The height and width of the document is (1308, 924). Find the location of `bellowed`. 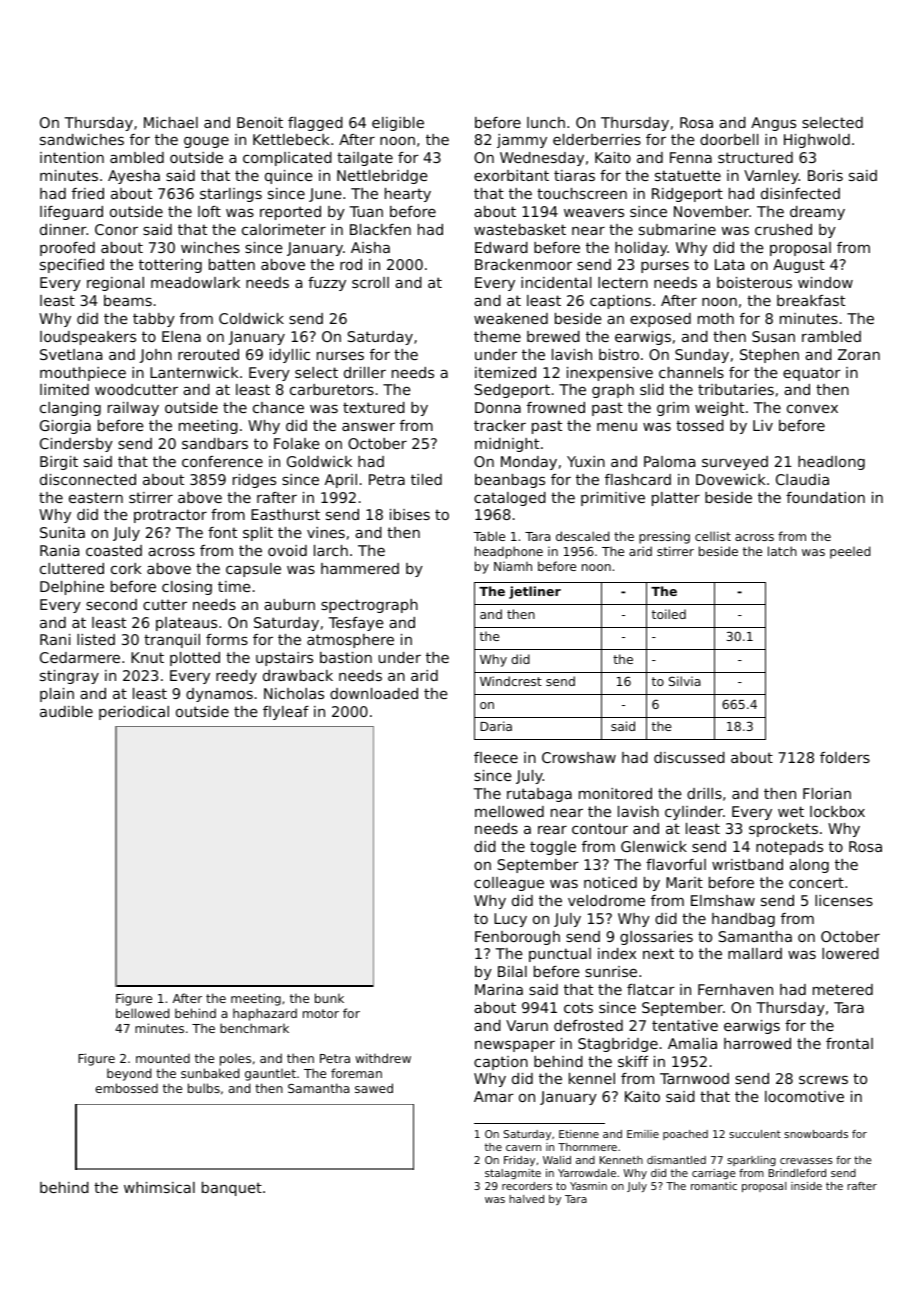

bellowed is located at coordinates (142, 1013).
